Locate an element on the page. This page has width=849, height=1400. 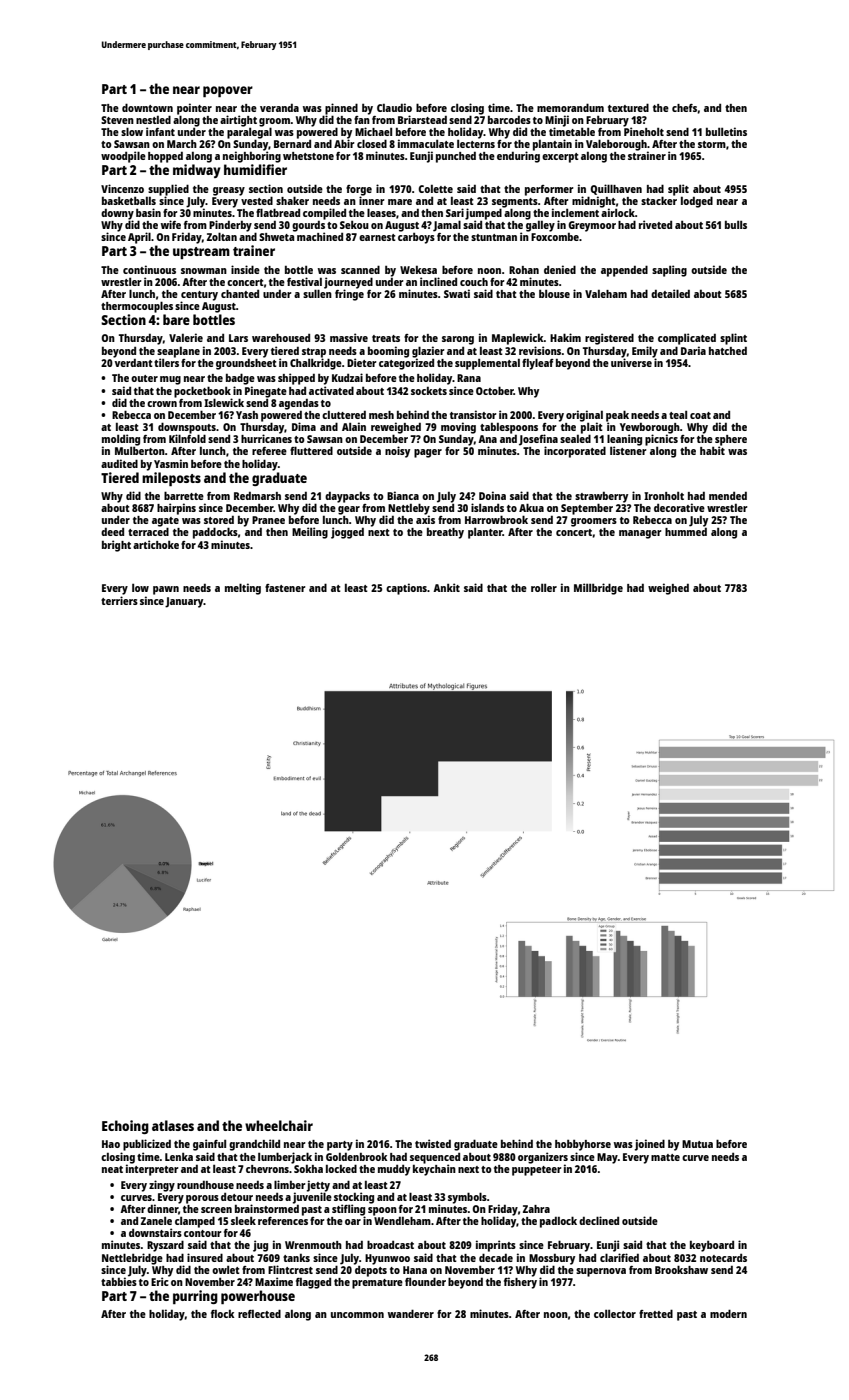
terriers is located at coordinates (119, 600).
